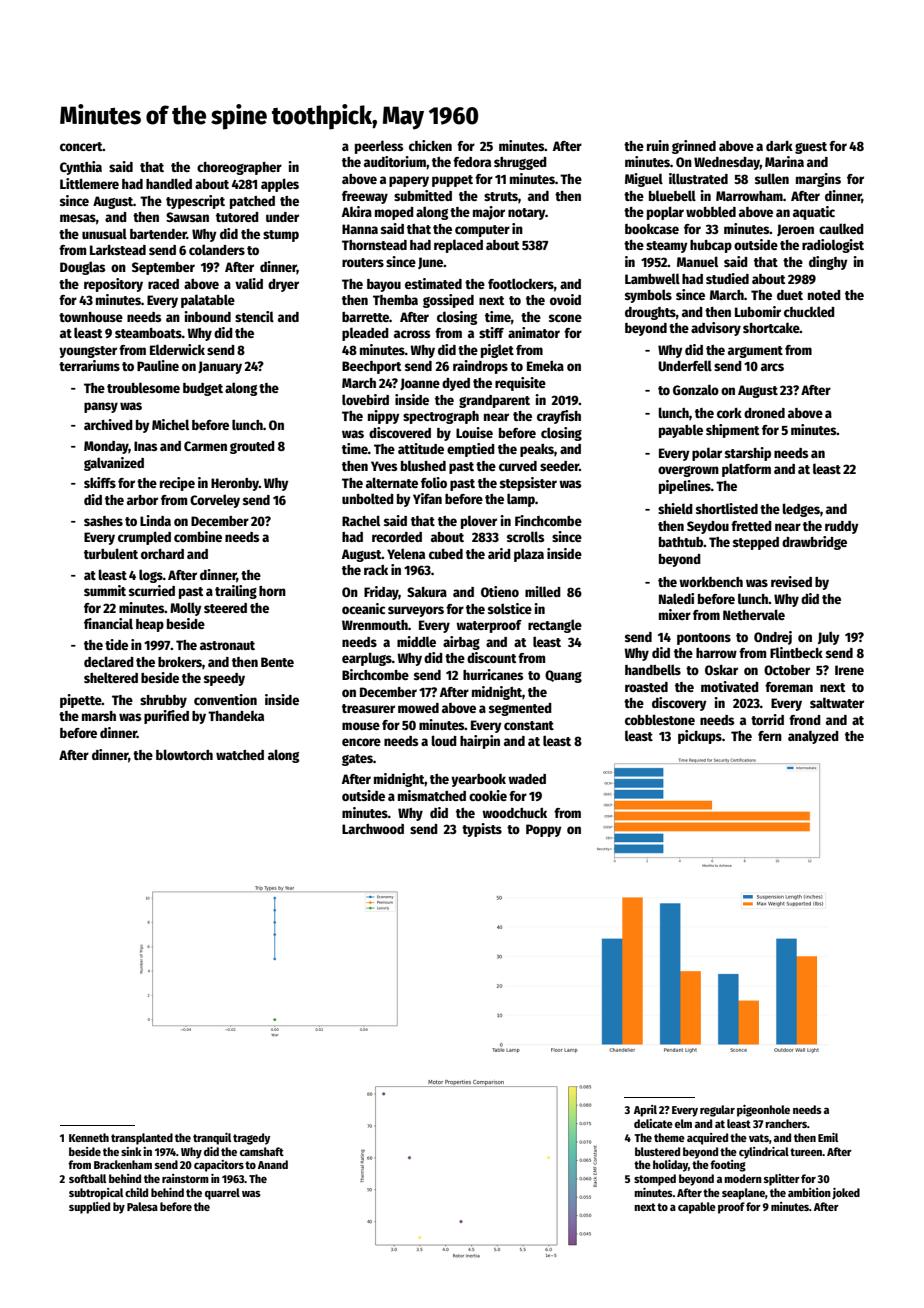  Describe the element at coordinates (145, 446) in the image. I see `Inas` at that location.
